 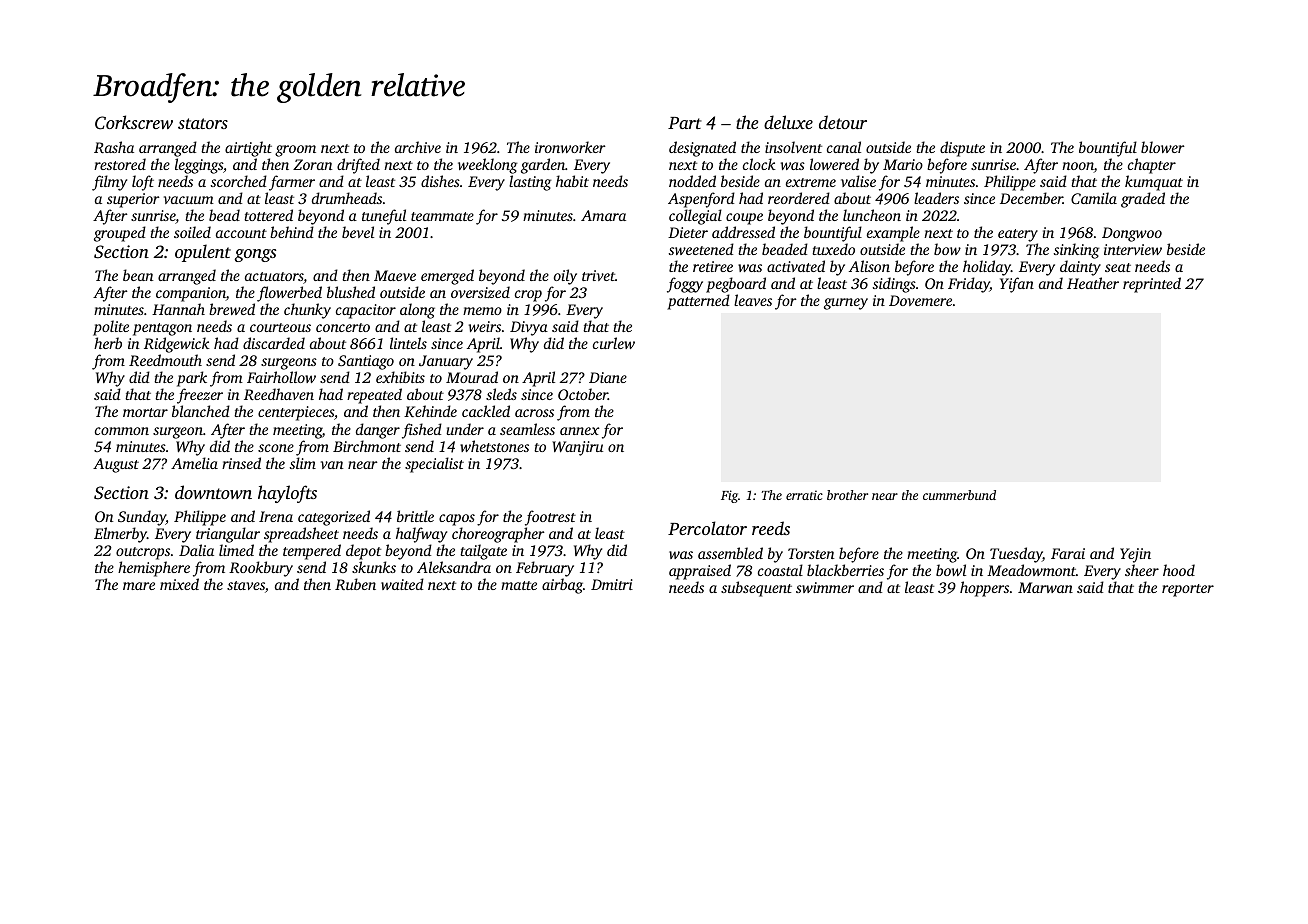 What do you see at coordinates (165, 360) in the screenshot?
I see `Reedmouth` at bounding box center [165, 360].
